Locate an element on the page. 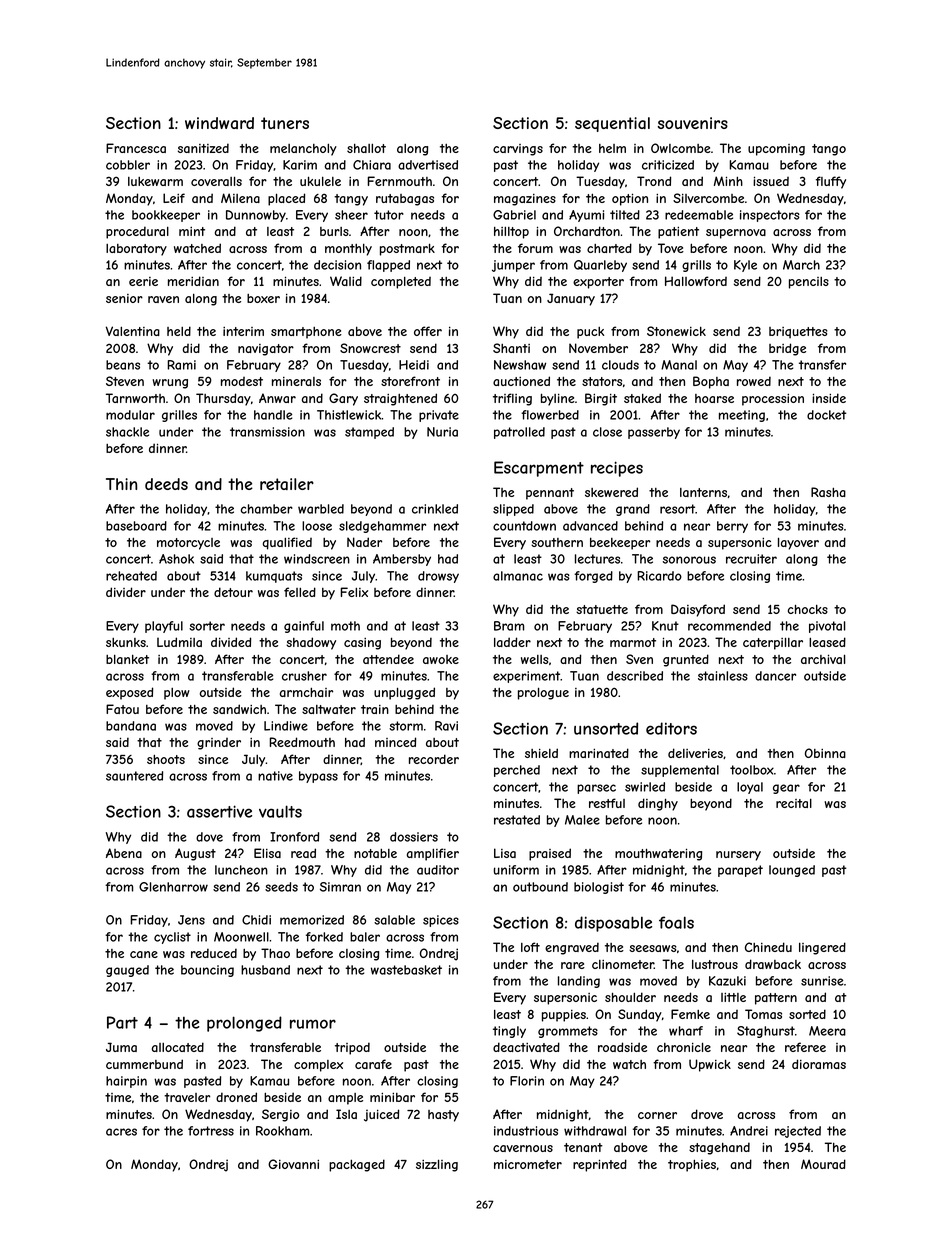 The image size is (952, 1233). loft is located at coordinates (530, 947).
